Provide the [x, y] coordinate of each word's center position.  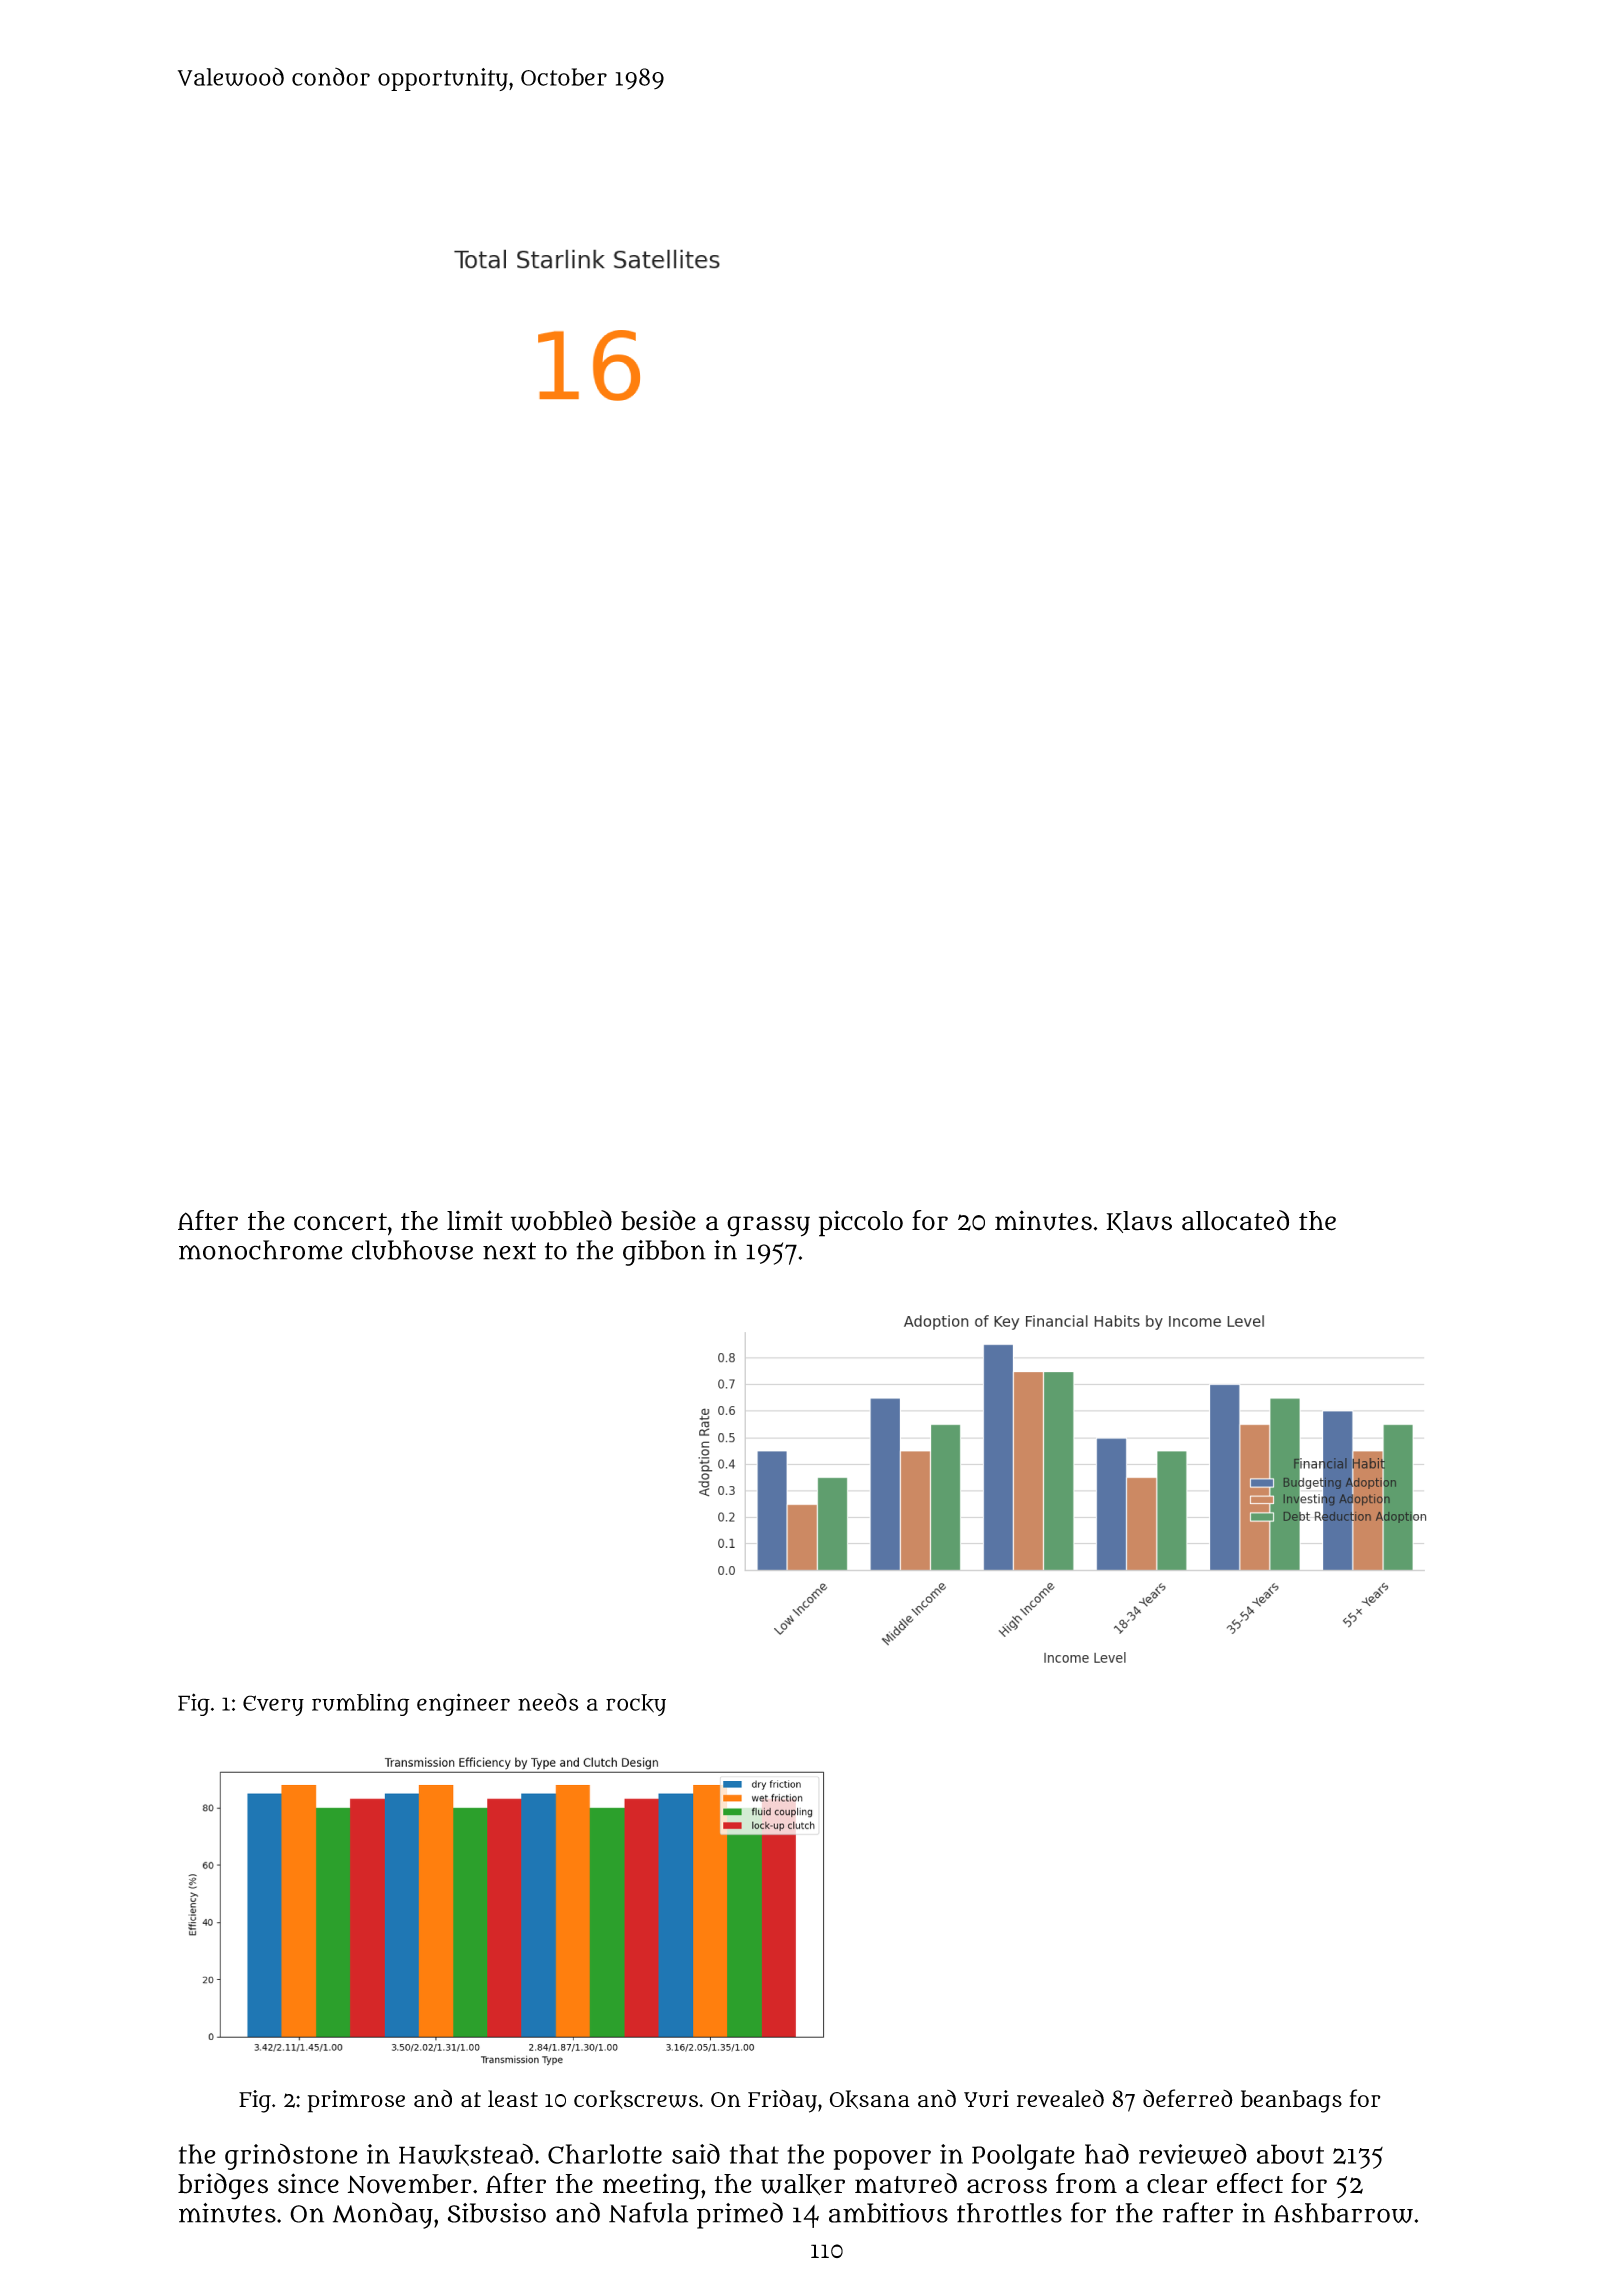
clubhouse [412, 1250]
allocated [1235, 1220]
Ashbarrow [1343, 2213]
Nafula [648, 2212]
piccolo [861, 1223]
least [513, 2098]
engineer [463, 1704]
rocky [636, 1705]
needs [548, 1702]
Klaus [1139, 1222]
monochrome [260, 1250]
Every [273, 1705]
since [308, 2183]
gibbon [664, 1253]
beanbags [1291, 2101]
